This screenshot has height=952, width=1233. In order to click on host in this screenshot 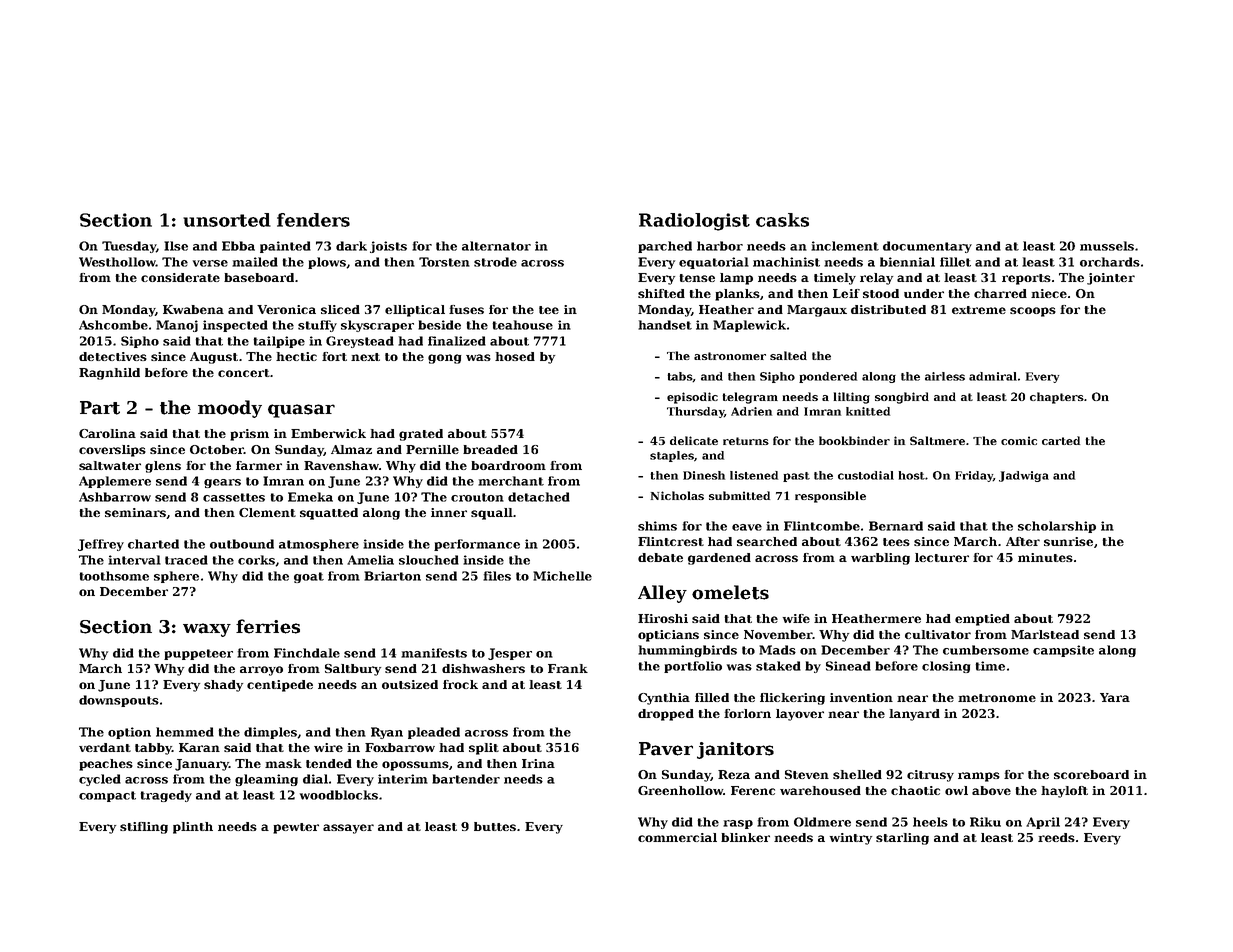, I will do `click(912, 475)`.
